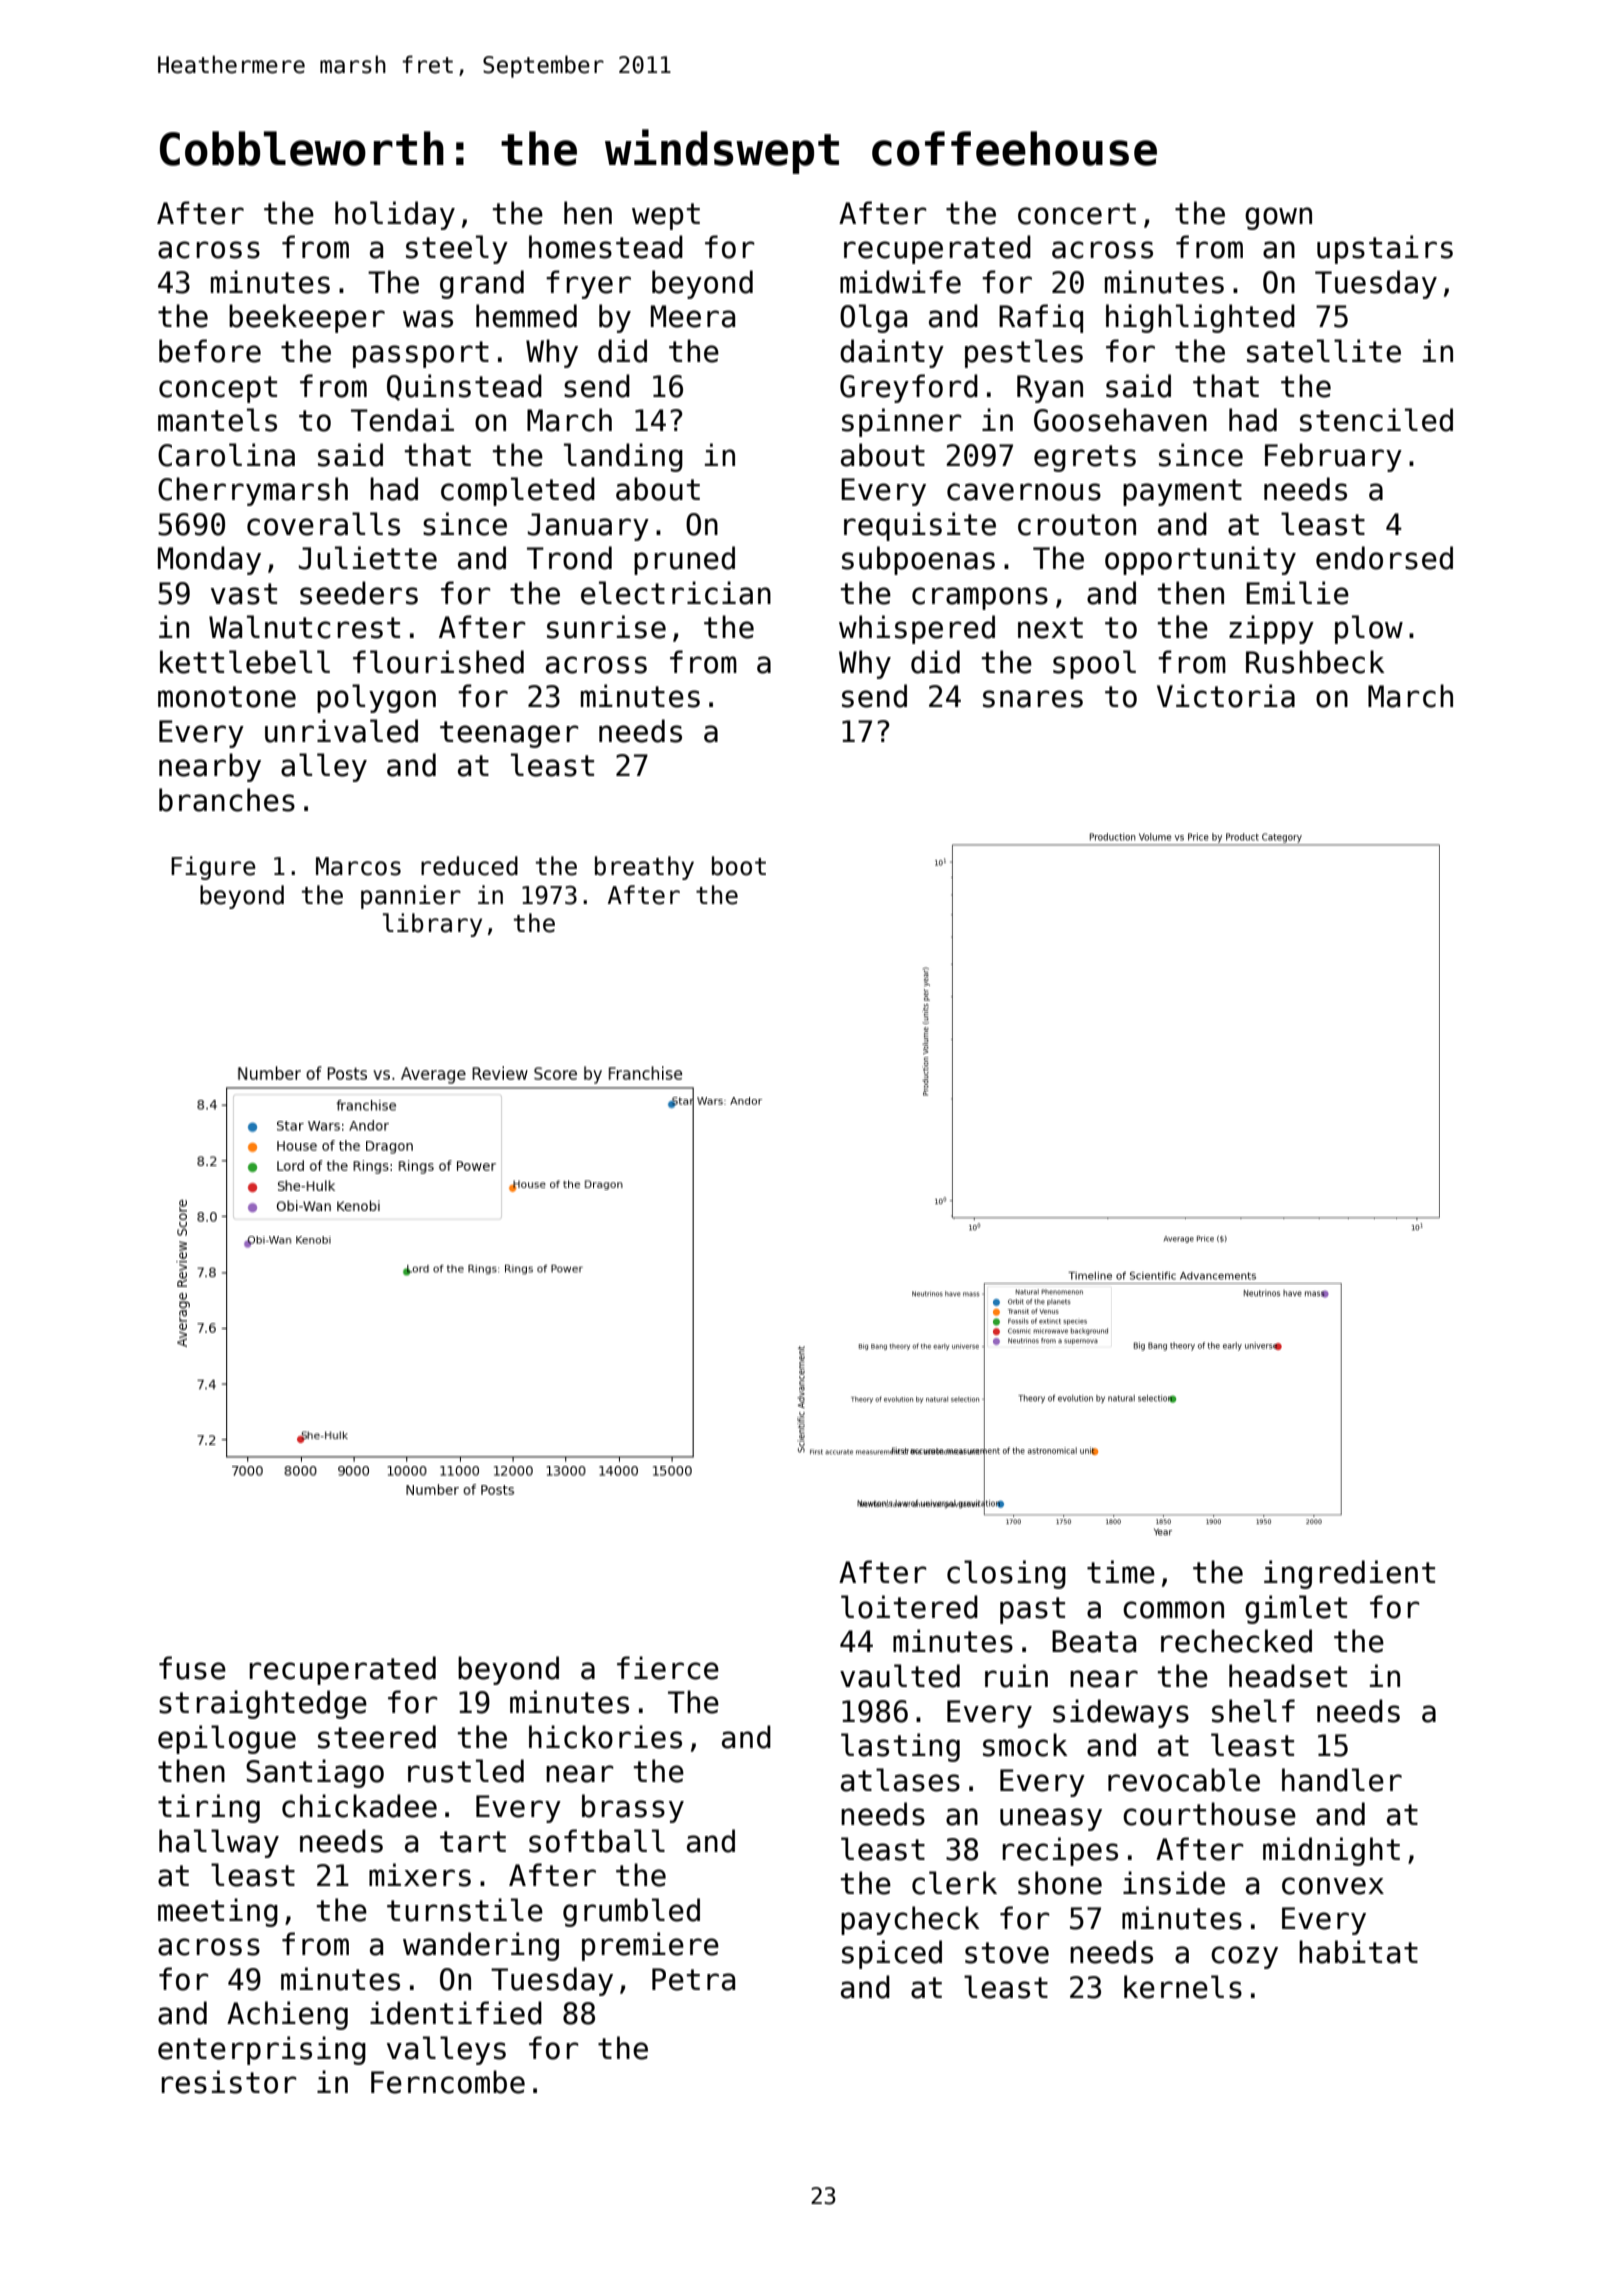 The height and width of the document is (2292, 1620). What do you see at coordinates (1376, 420) in the document?
I see `stenciled` at bounding box center [1376, 420].
